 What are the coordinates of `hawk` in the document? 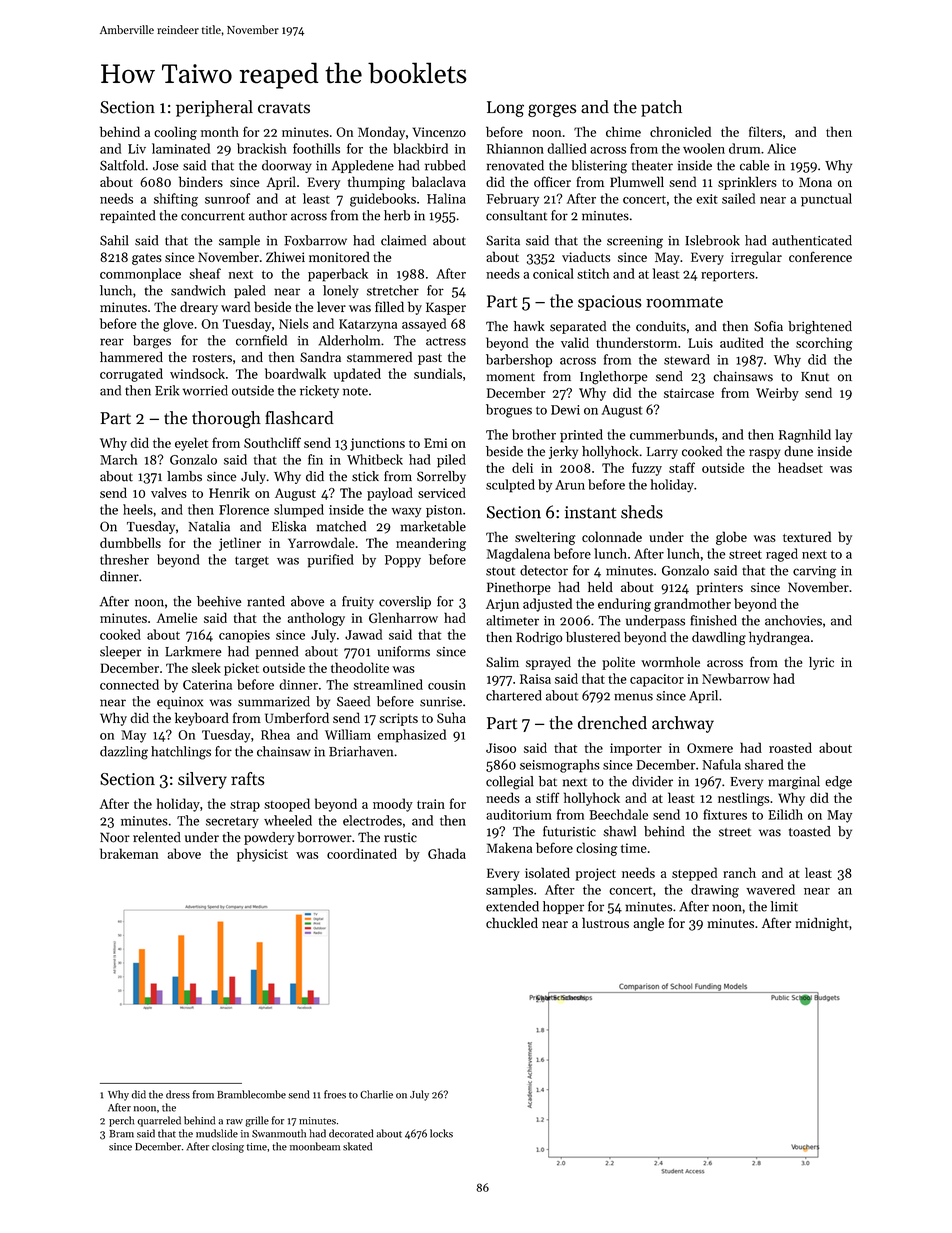 It's located at (529, 326).
